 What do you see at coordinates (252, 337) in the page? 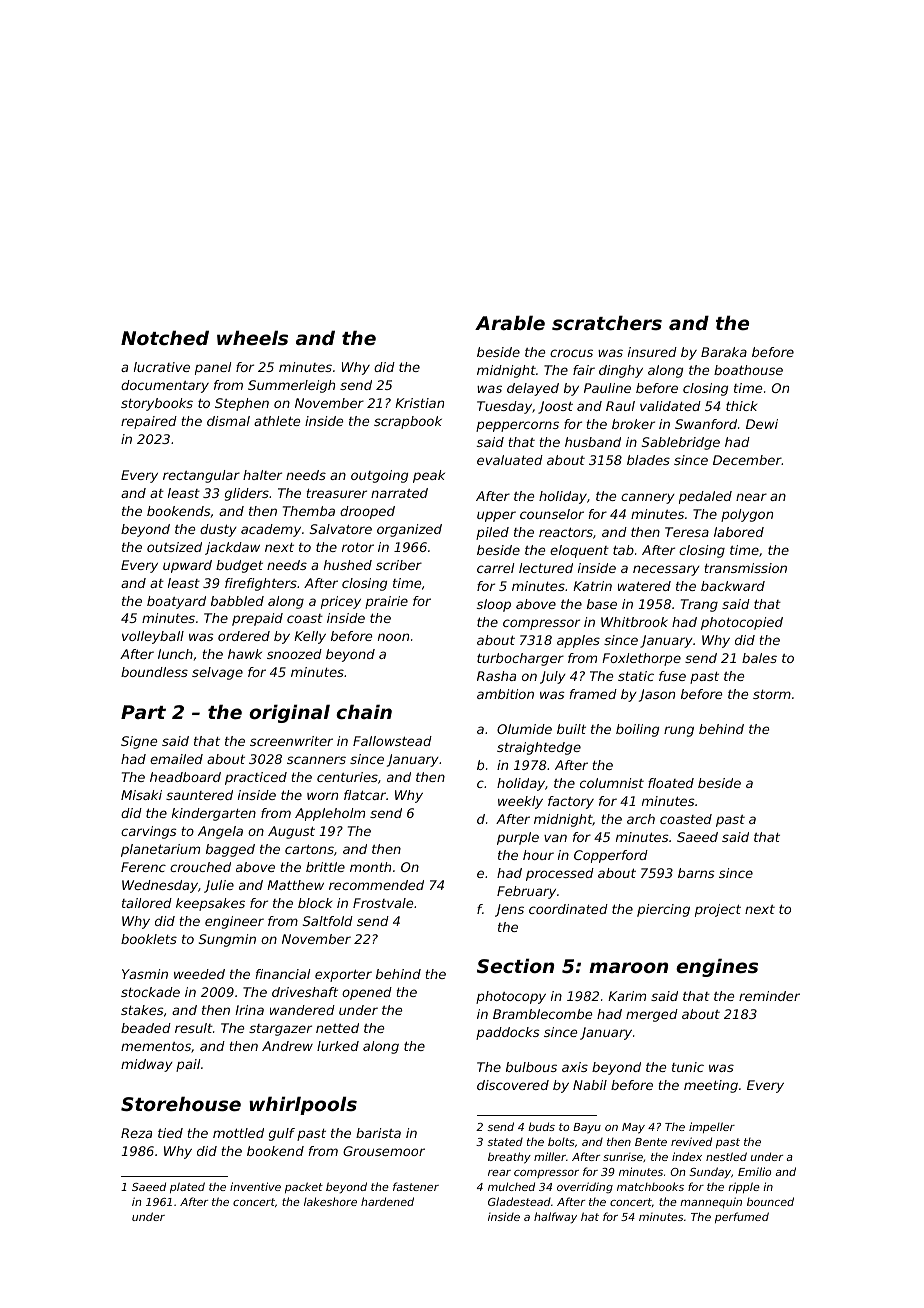
I see `wheels` at bounding box center [252, 337].
